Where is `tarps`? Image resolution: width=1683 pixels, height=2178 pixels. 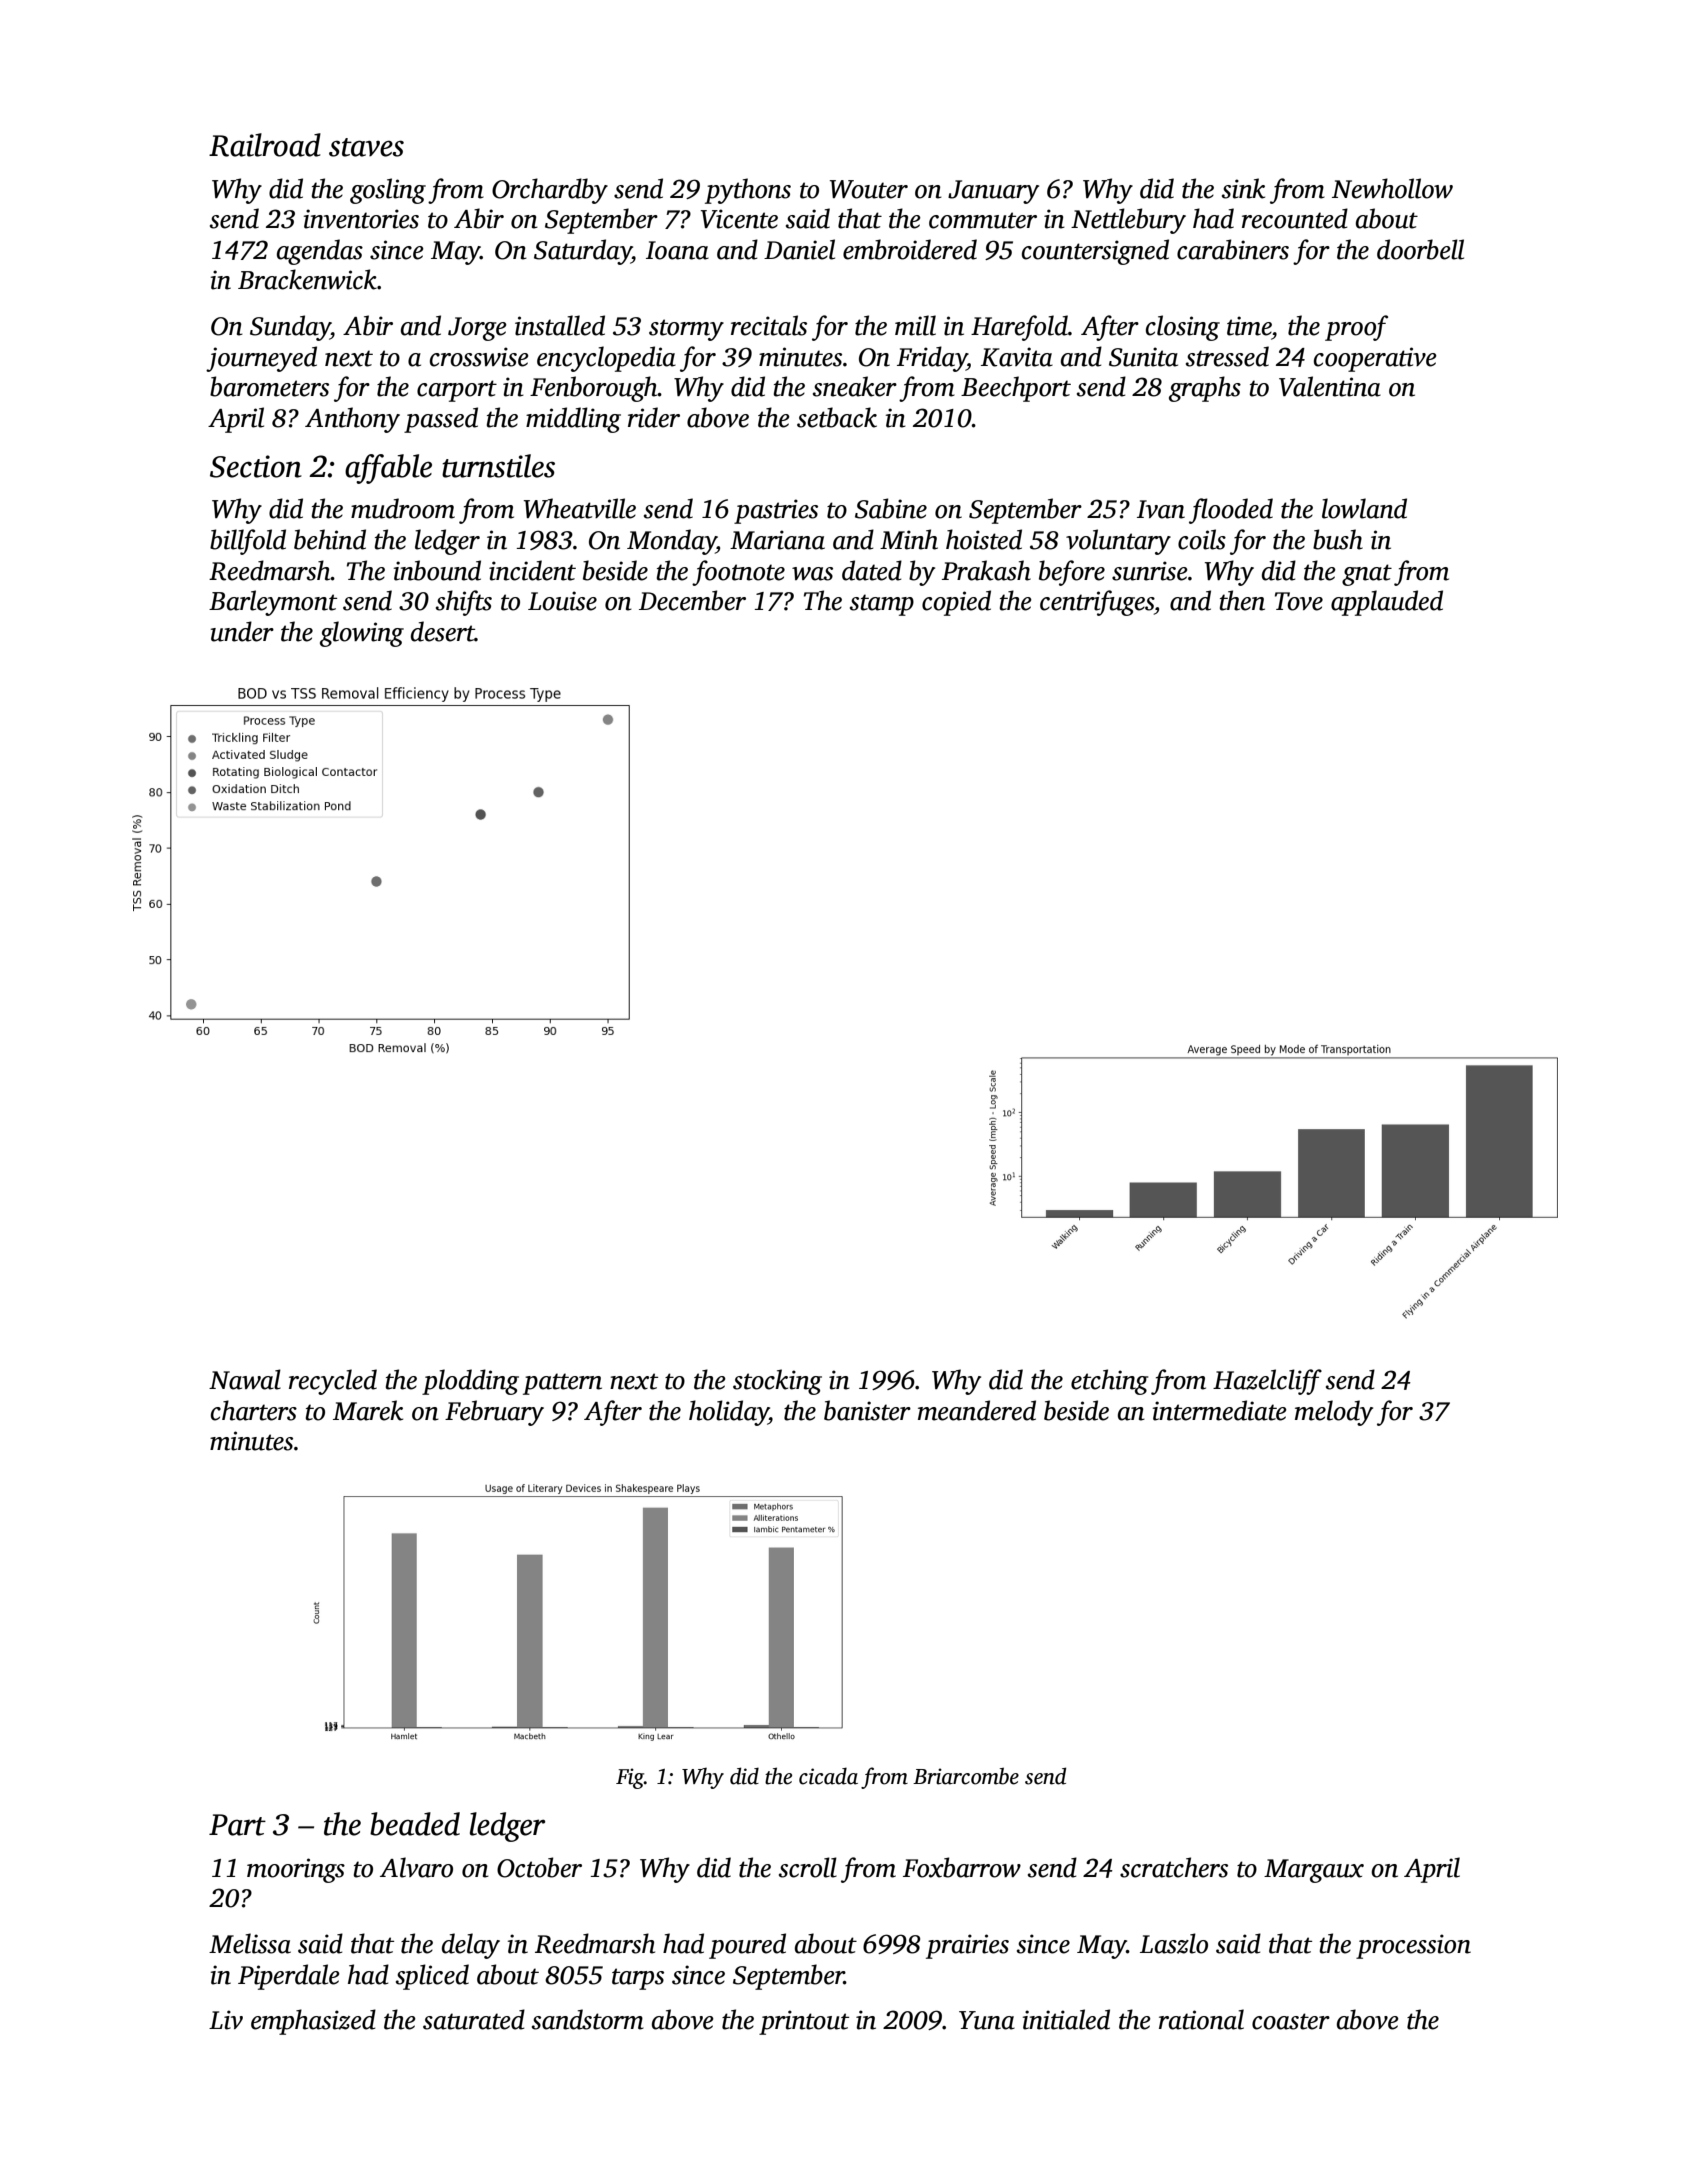
tarps is located at coordinates (638, 1979).
